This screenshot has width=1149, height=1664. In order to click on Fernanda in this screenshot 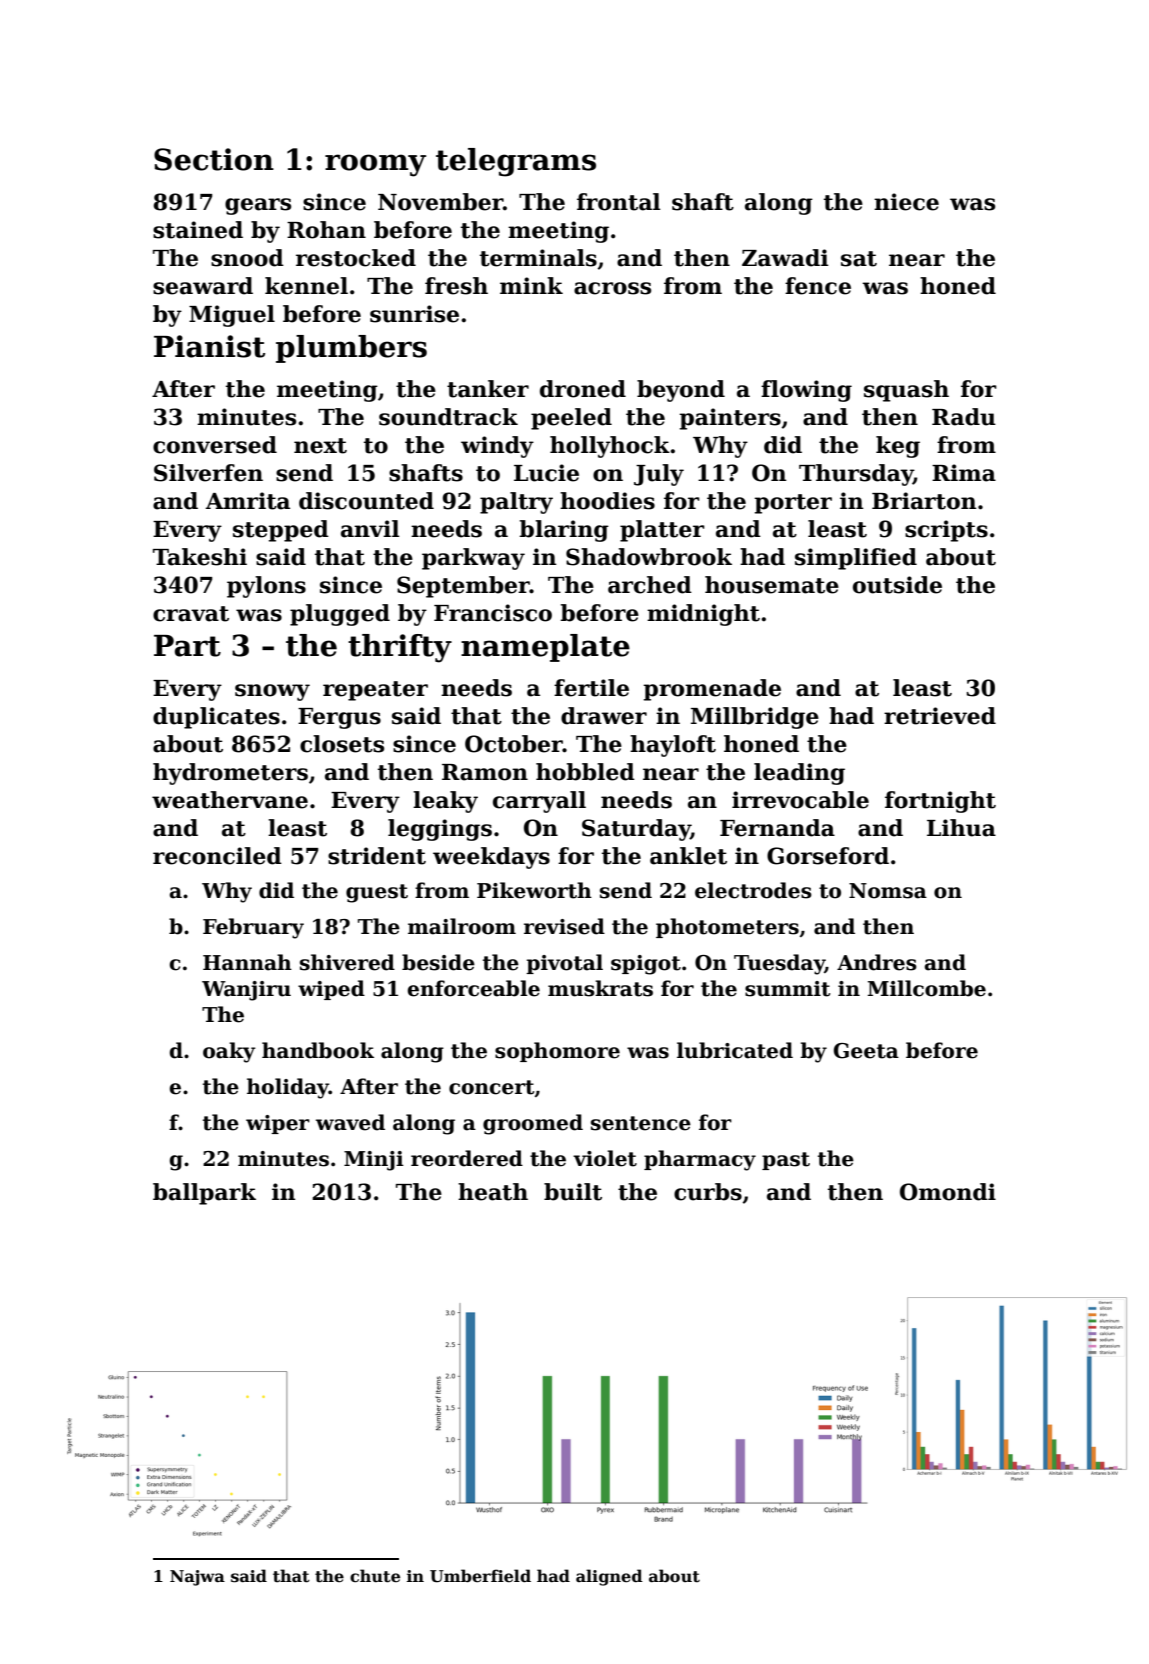, I will do `click(777, 828)`.
